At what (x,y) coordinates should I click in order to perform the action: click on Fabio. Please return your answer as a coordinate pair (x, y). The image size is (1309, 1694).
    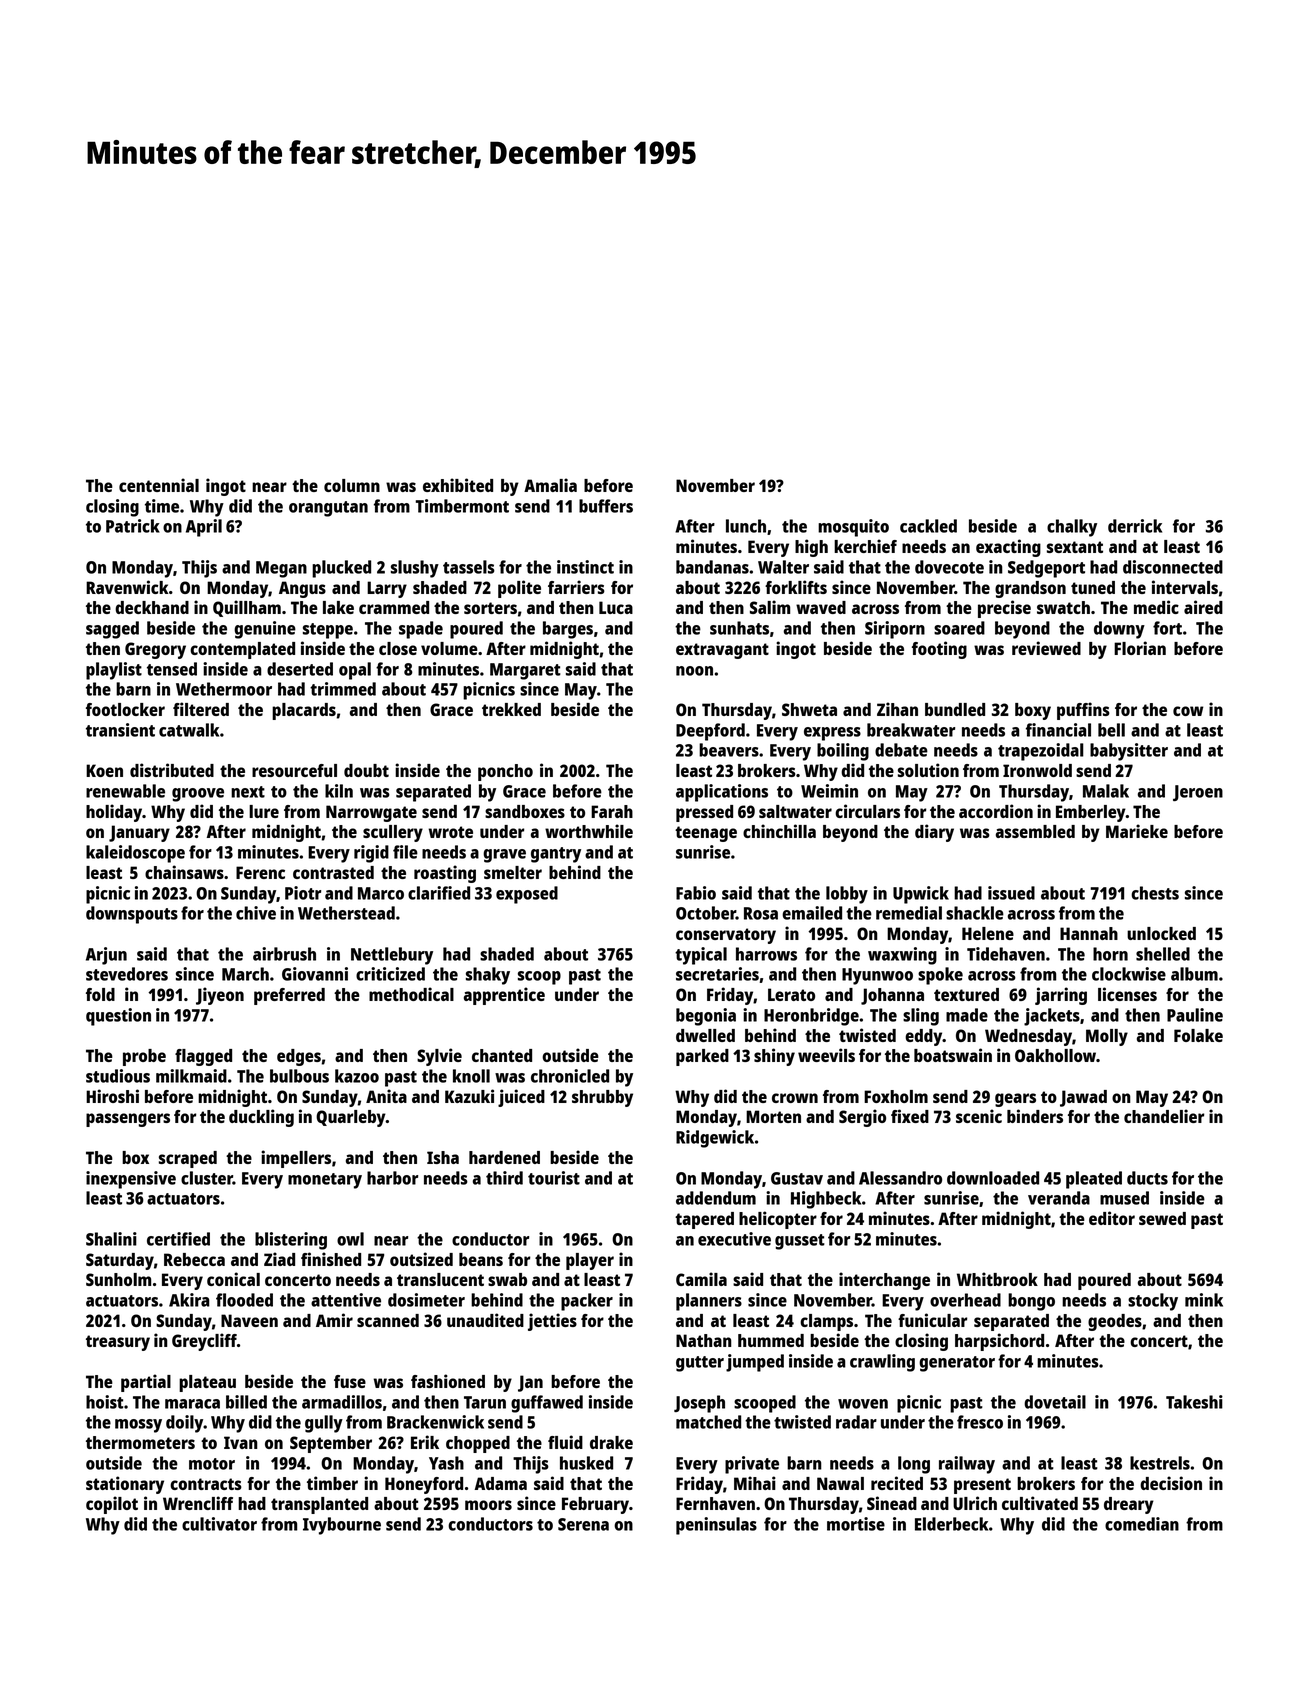
    Looking at the image, I should click on (696, 893).
